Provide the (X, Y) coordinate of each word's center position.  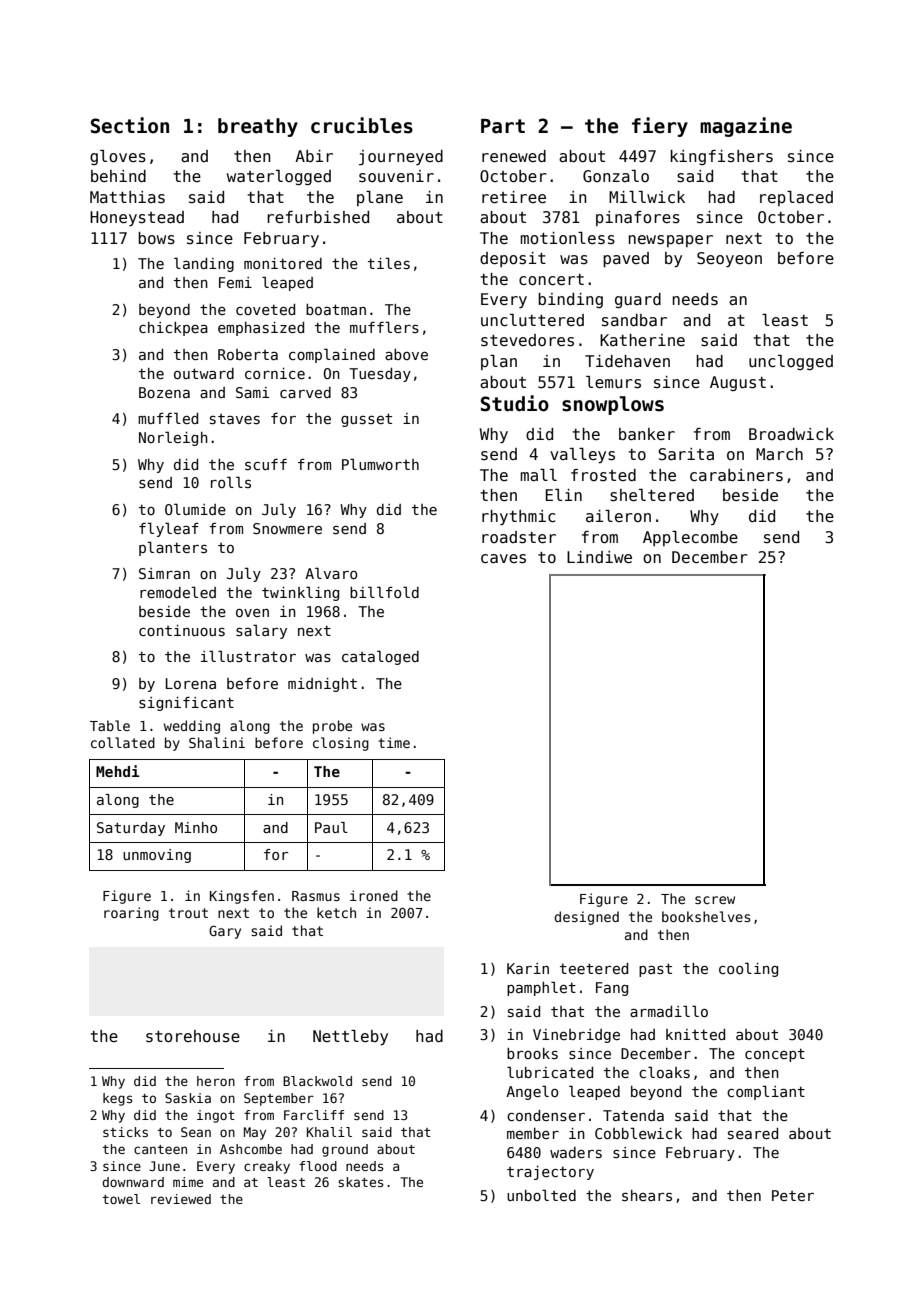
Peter (793, 1195)
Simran (164, 573)
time (394, 742)
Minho (196, 827)
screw (715, 900)
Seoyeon (729, 259)
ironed (374, 895)
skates (360, 1182)
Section (130, 125)
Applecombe (690, 538)
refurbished (318, 217)
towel (121, 1199)
